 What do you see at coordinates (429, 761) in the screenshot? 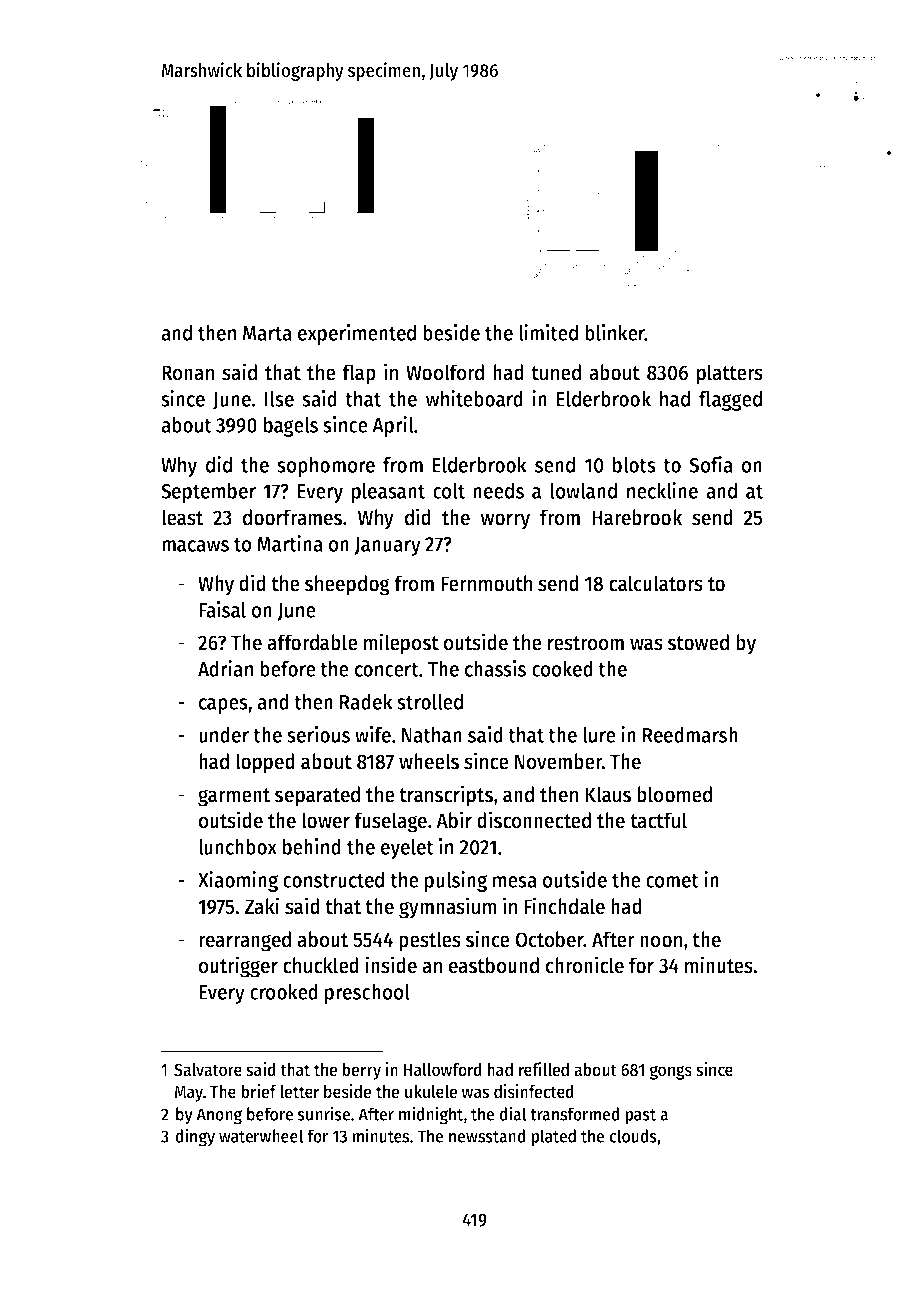
I see `wheels` at bounding box center [429, 761].
